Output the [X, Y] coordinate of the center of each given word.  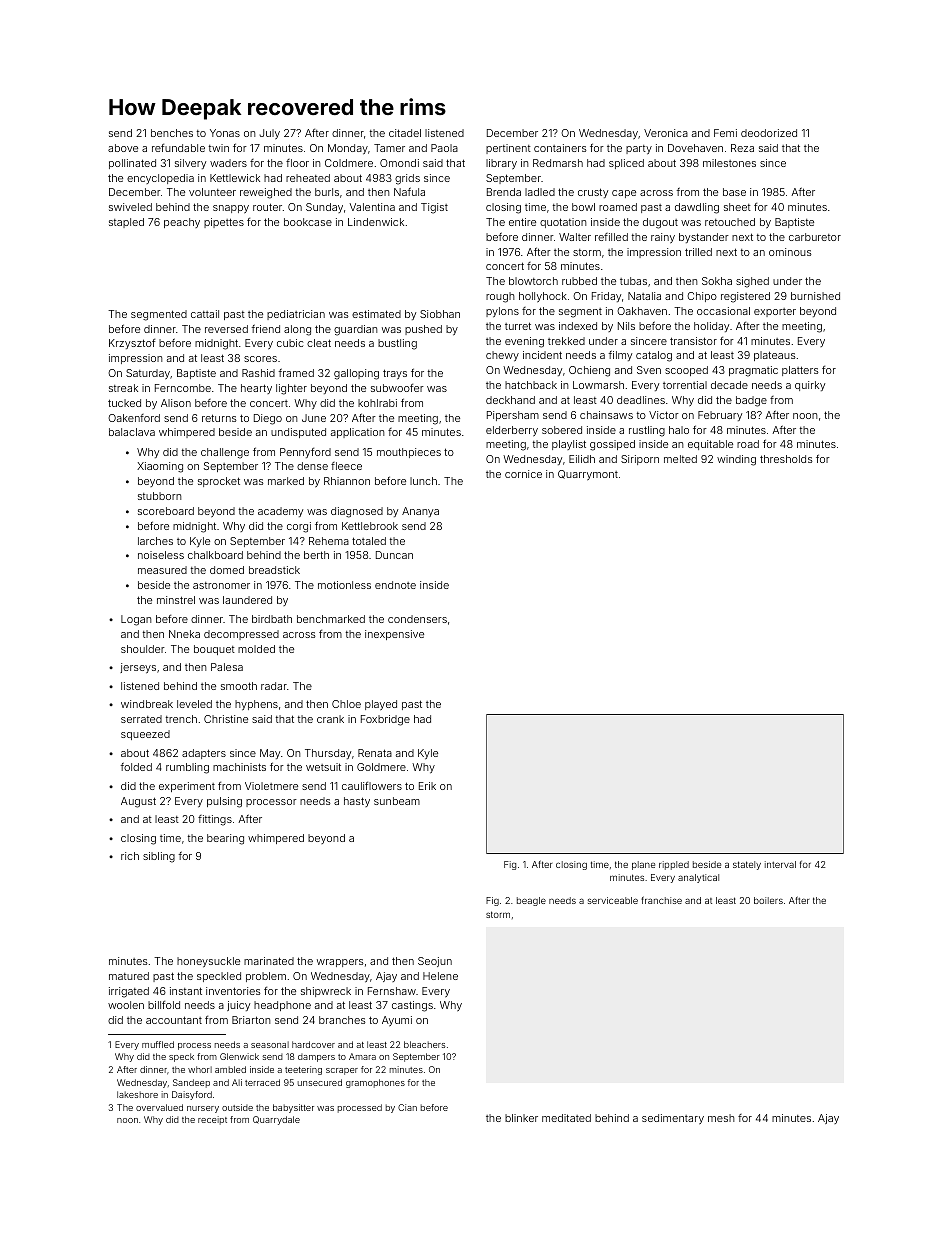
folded [136, 766]
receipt [212, 1120]
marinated [269, 961]
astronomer [221, 585]
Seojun [435, 962]
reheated [308, 178]
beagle [531, 901]
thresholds [786, 459]
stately [747, 865]
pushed [423, 330]
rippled [674, 865]
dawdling [697, 208]
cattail [205, 314]
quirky [810, 386]
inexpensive [394, 635]
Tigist [434, 208]
